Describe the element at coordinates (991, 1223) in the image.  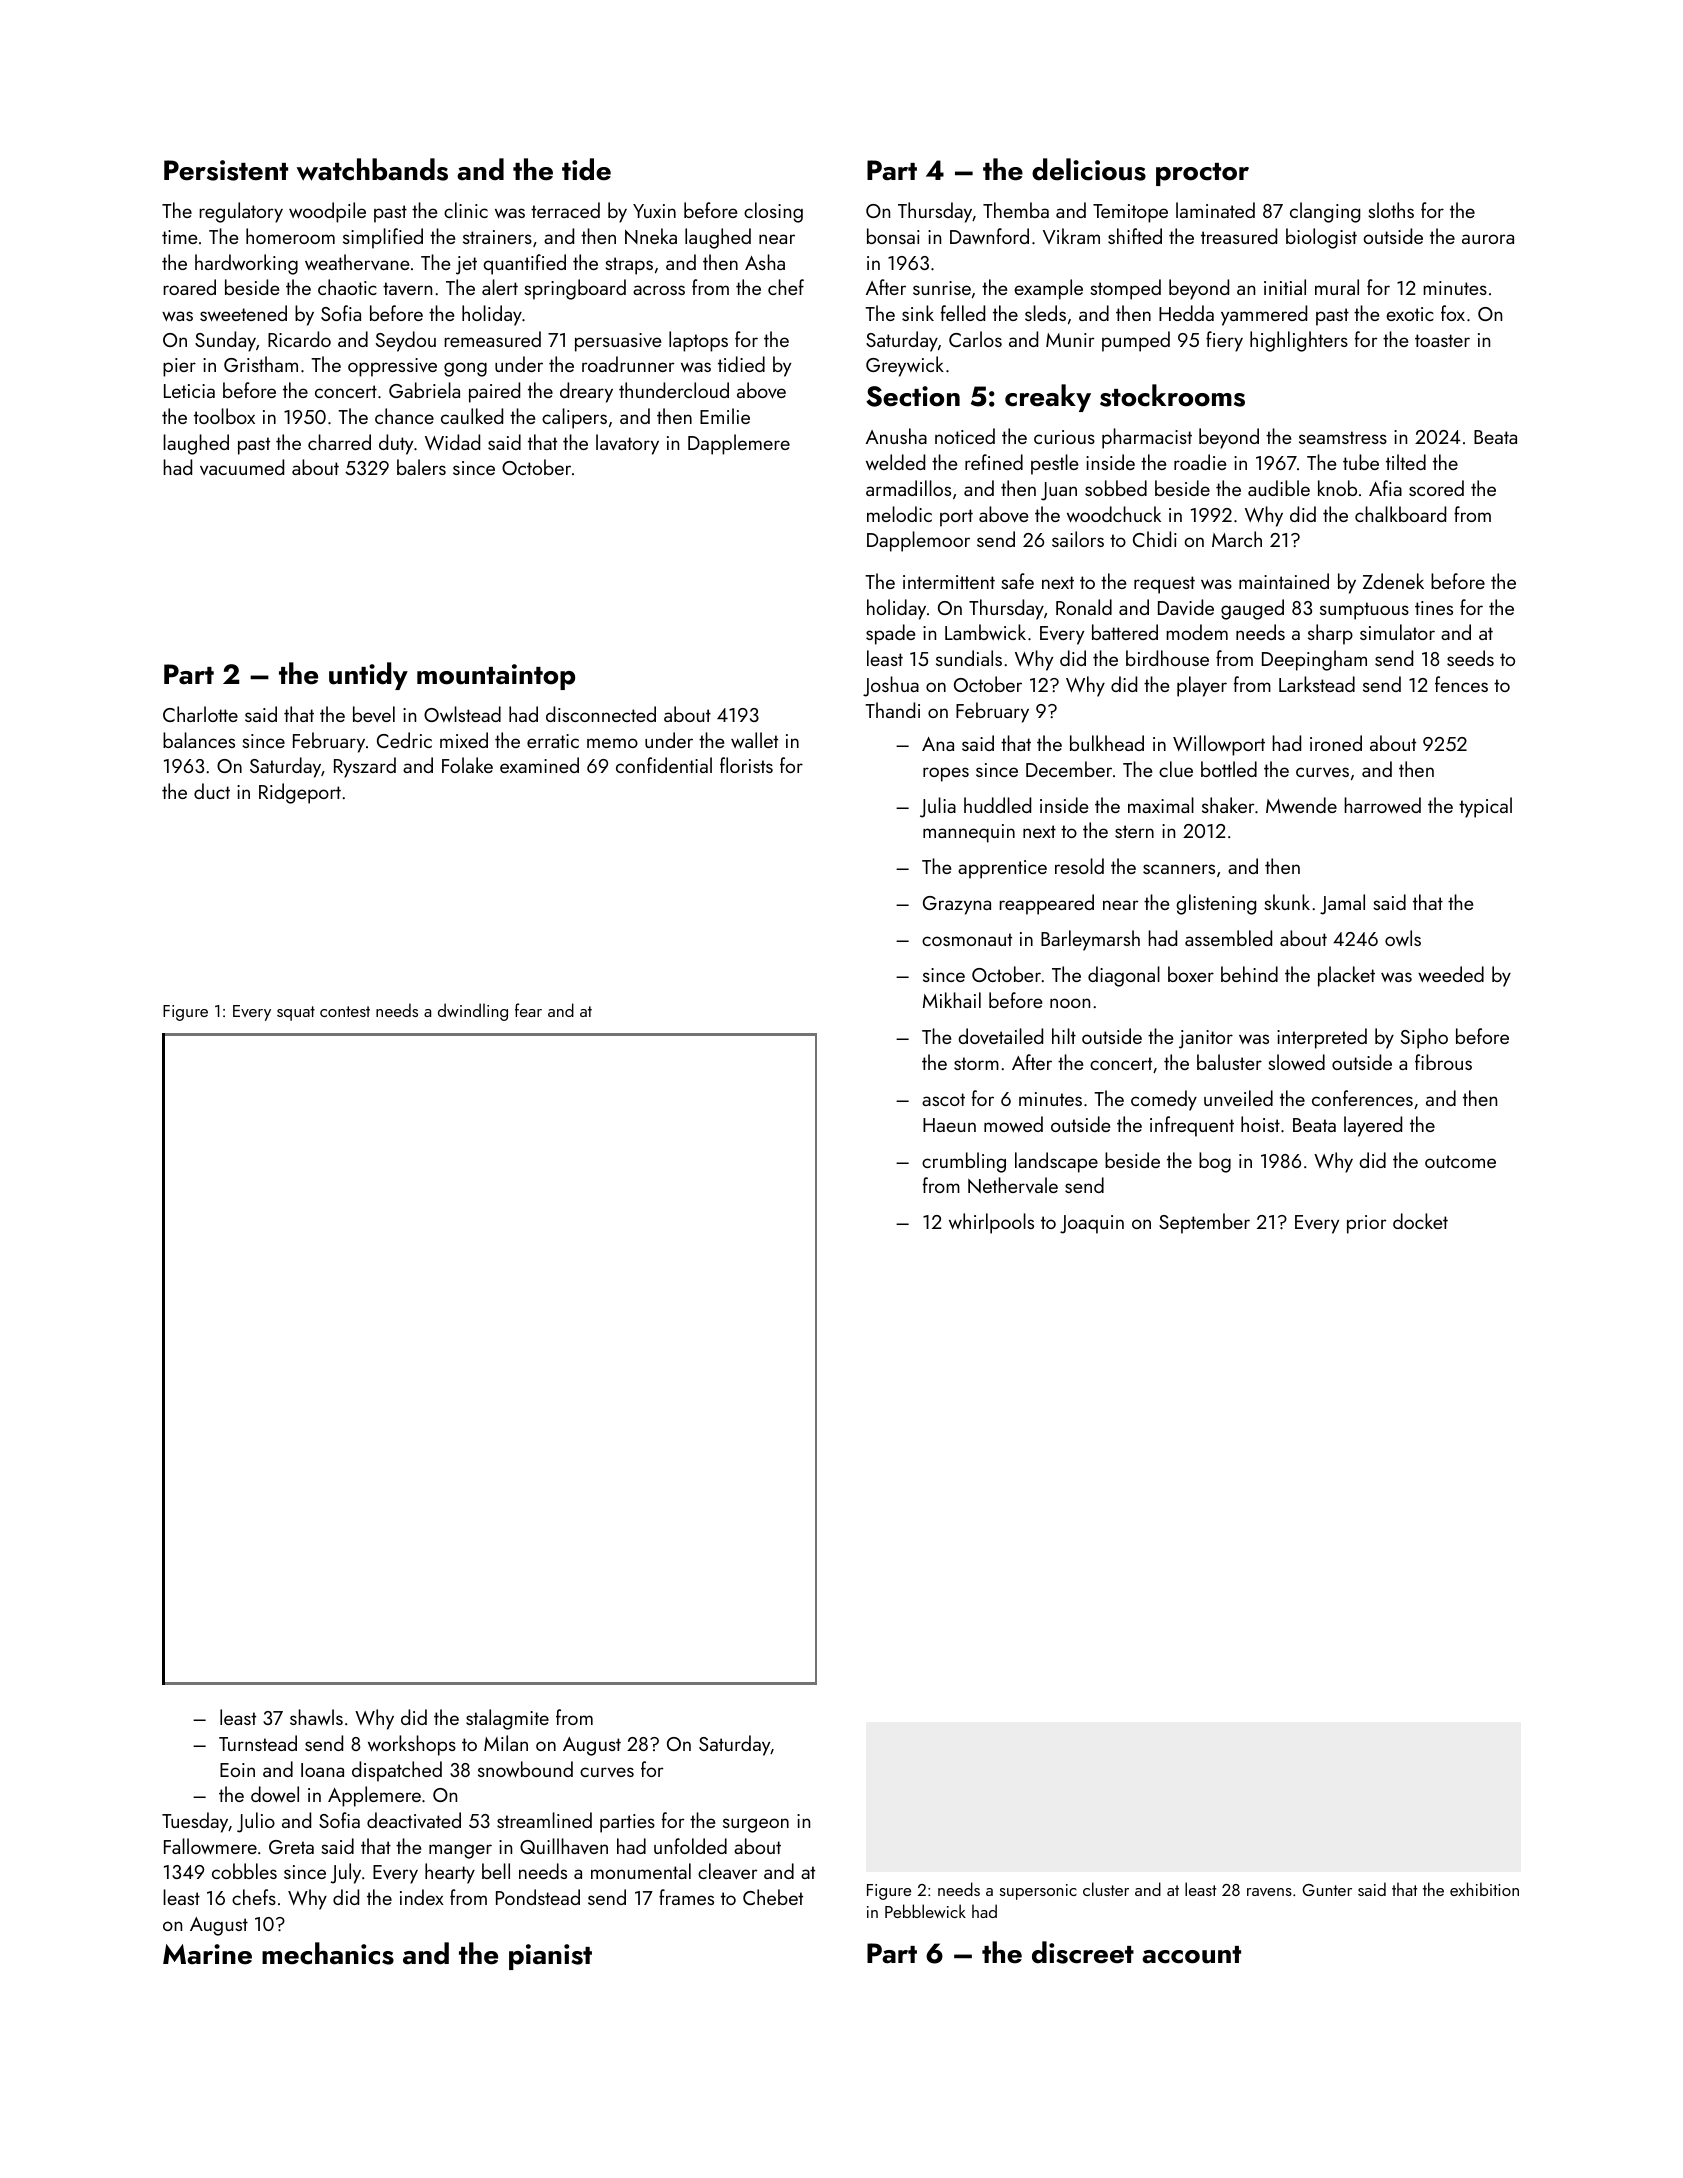
I see `whirlpools` at that location.
